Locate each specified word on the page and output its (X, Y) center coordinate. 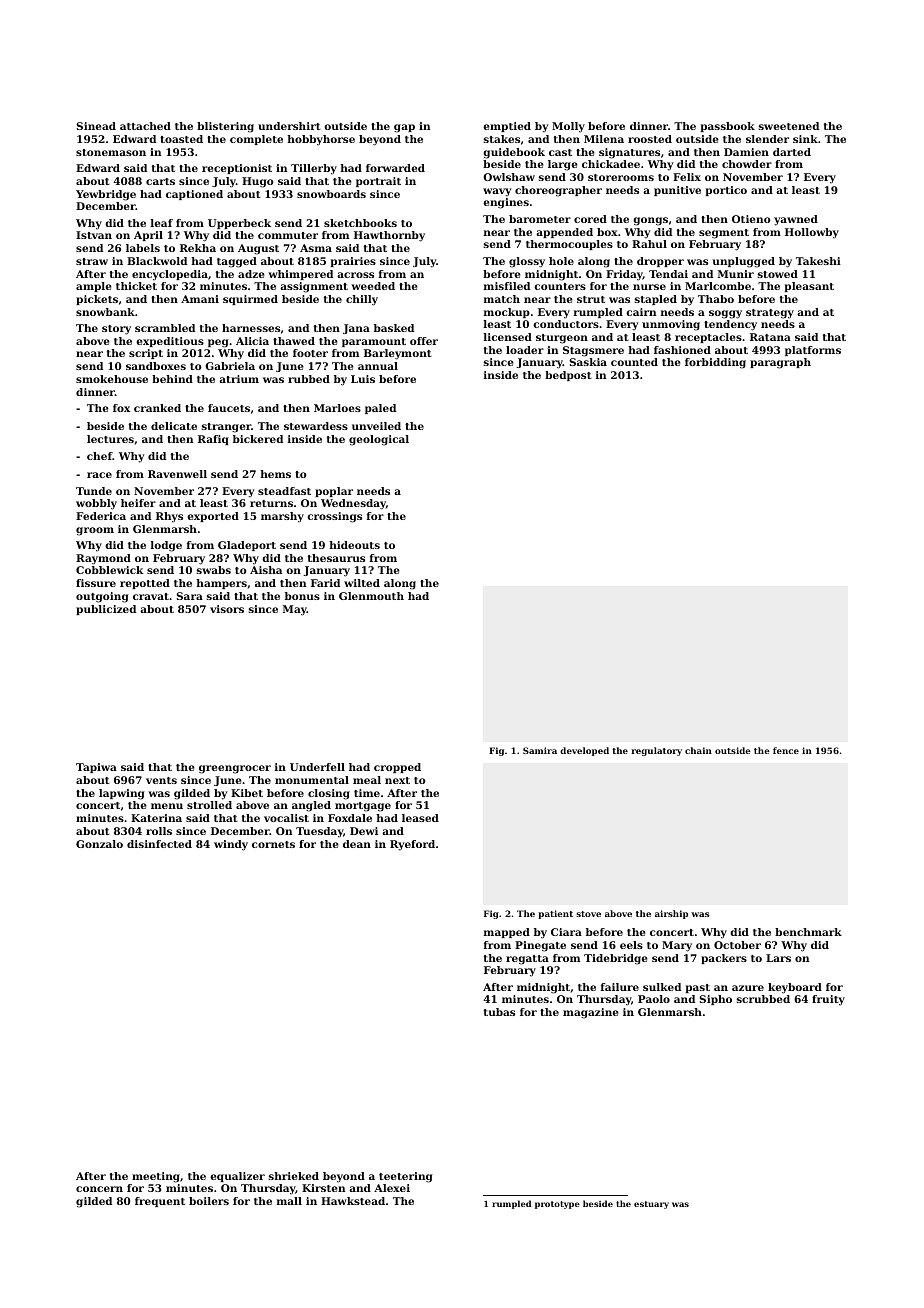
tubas (499, 1012)
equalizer (237, 1177)
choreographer (558, 191)
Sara (189, 596)
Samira (540, 750)
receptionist (237, 169)
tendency (730, 325)
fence (786, 750)
